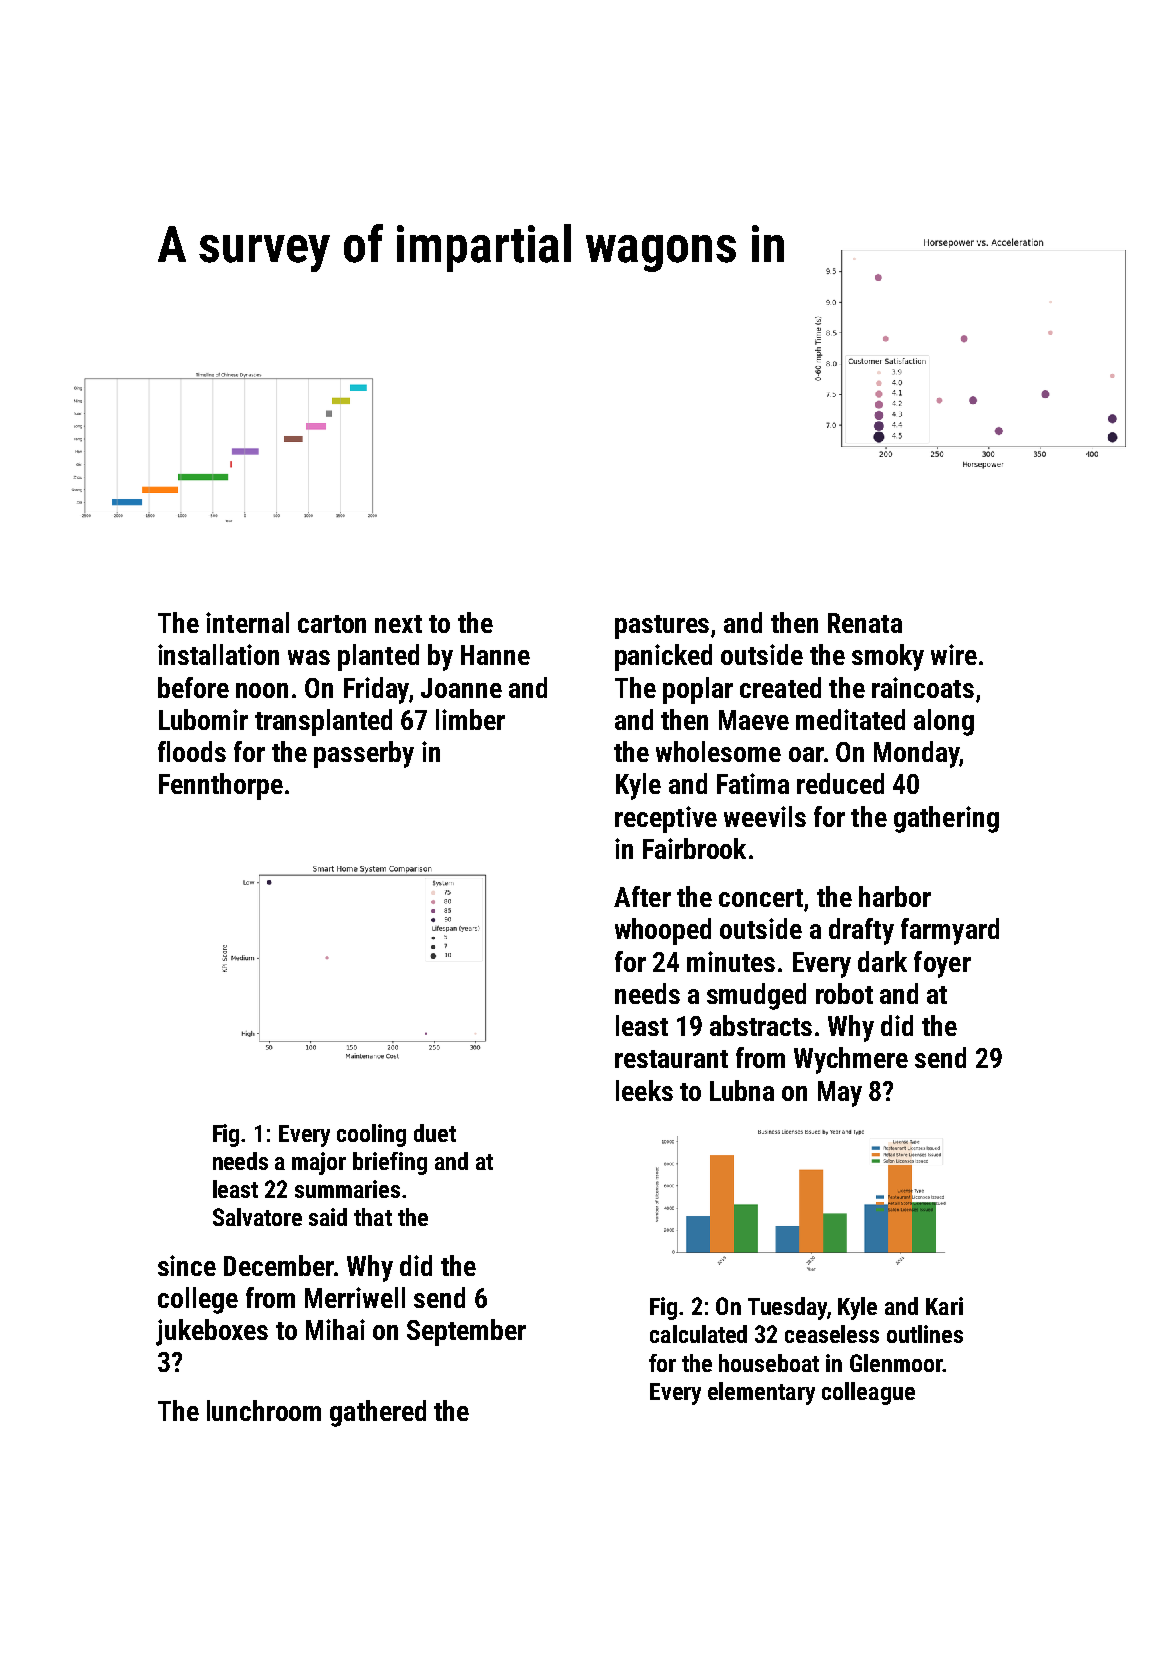 The image size is (1165, 1654). What do you see at coordinates (319, 1163) in the image?
I see `major` at bounding box center [319, 1163].
